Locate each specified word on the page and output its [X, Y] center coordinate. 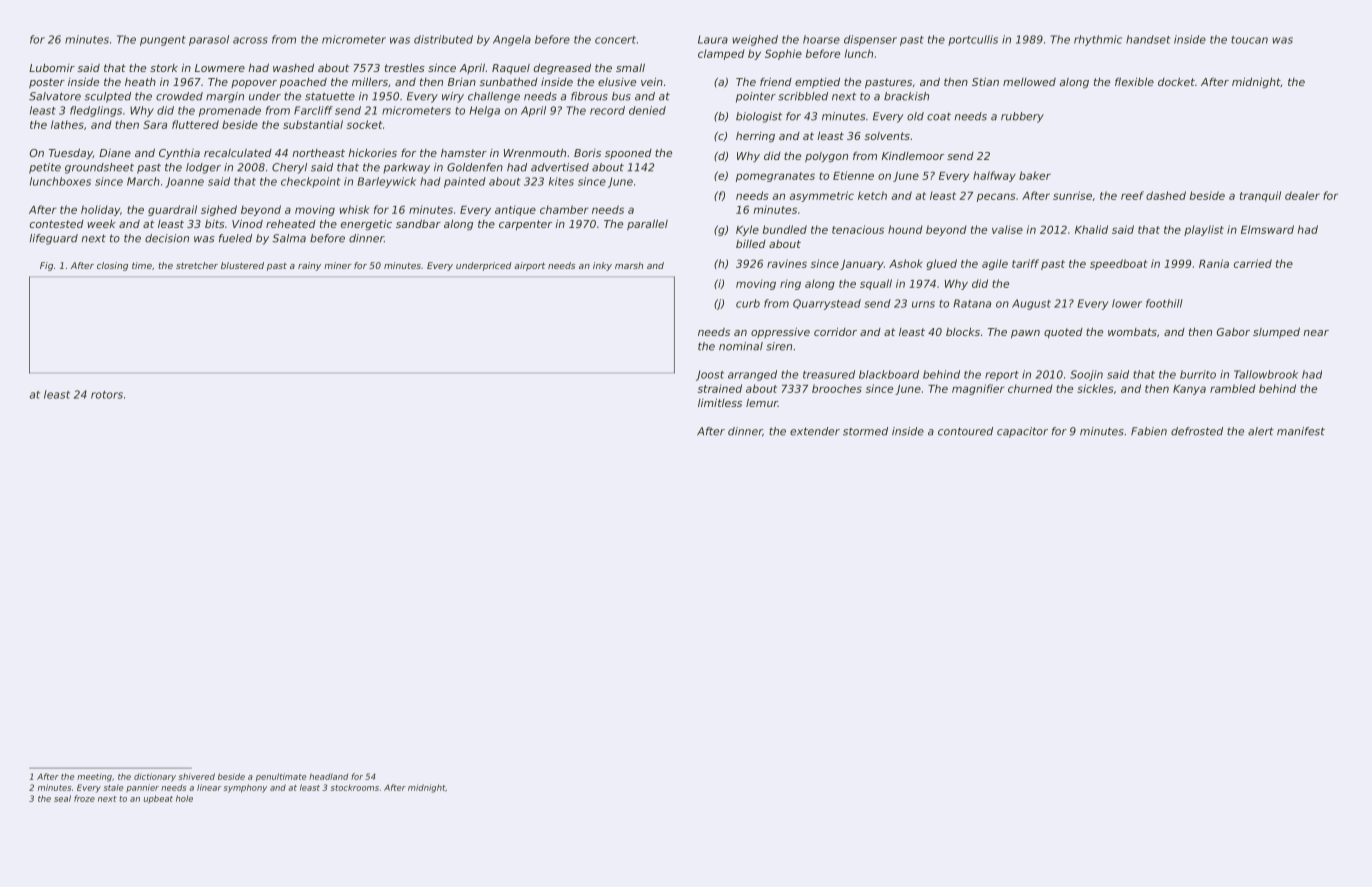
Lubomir [52, 68]
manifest [1301, 431]
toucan [1249, 40]
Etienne [853, 175]
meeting [94, 777]
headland [328, 776]
